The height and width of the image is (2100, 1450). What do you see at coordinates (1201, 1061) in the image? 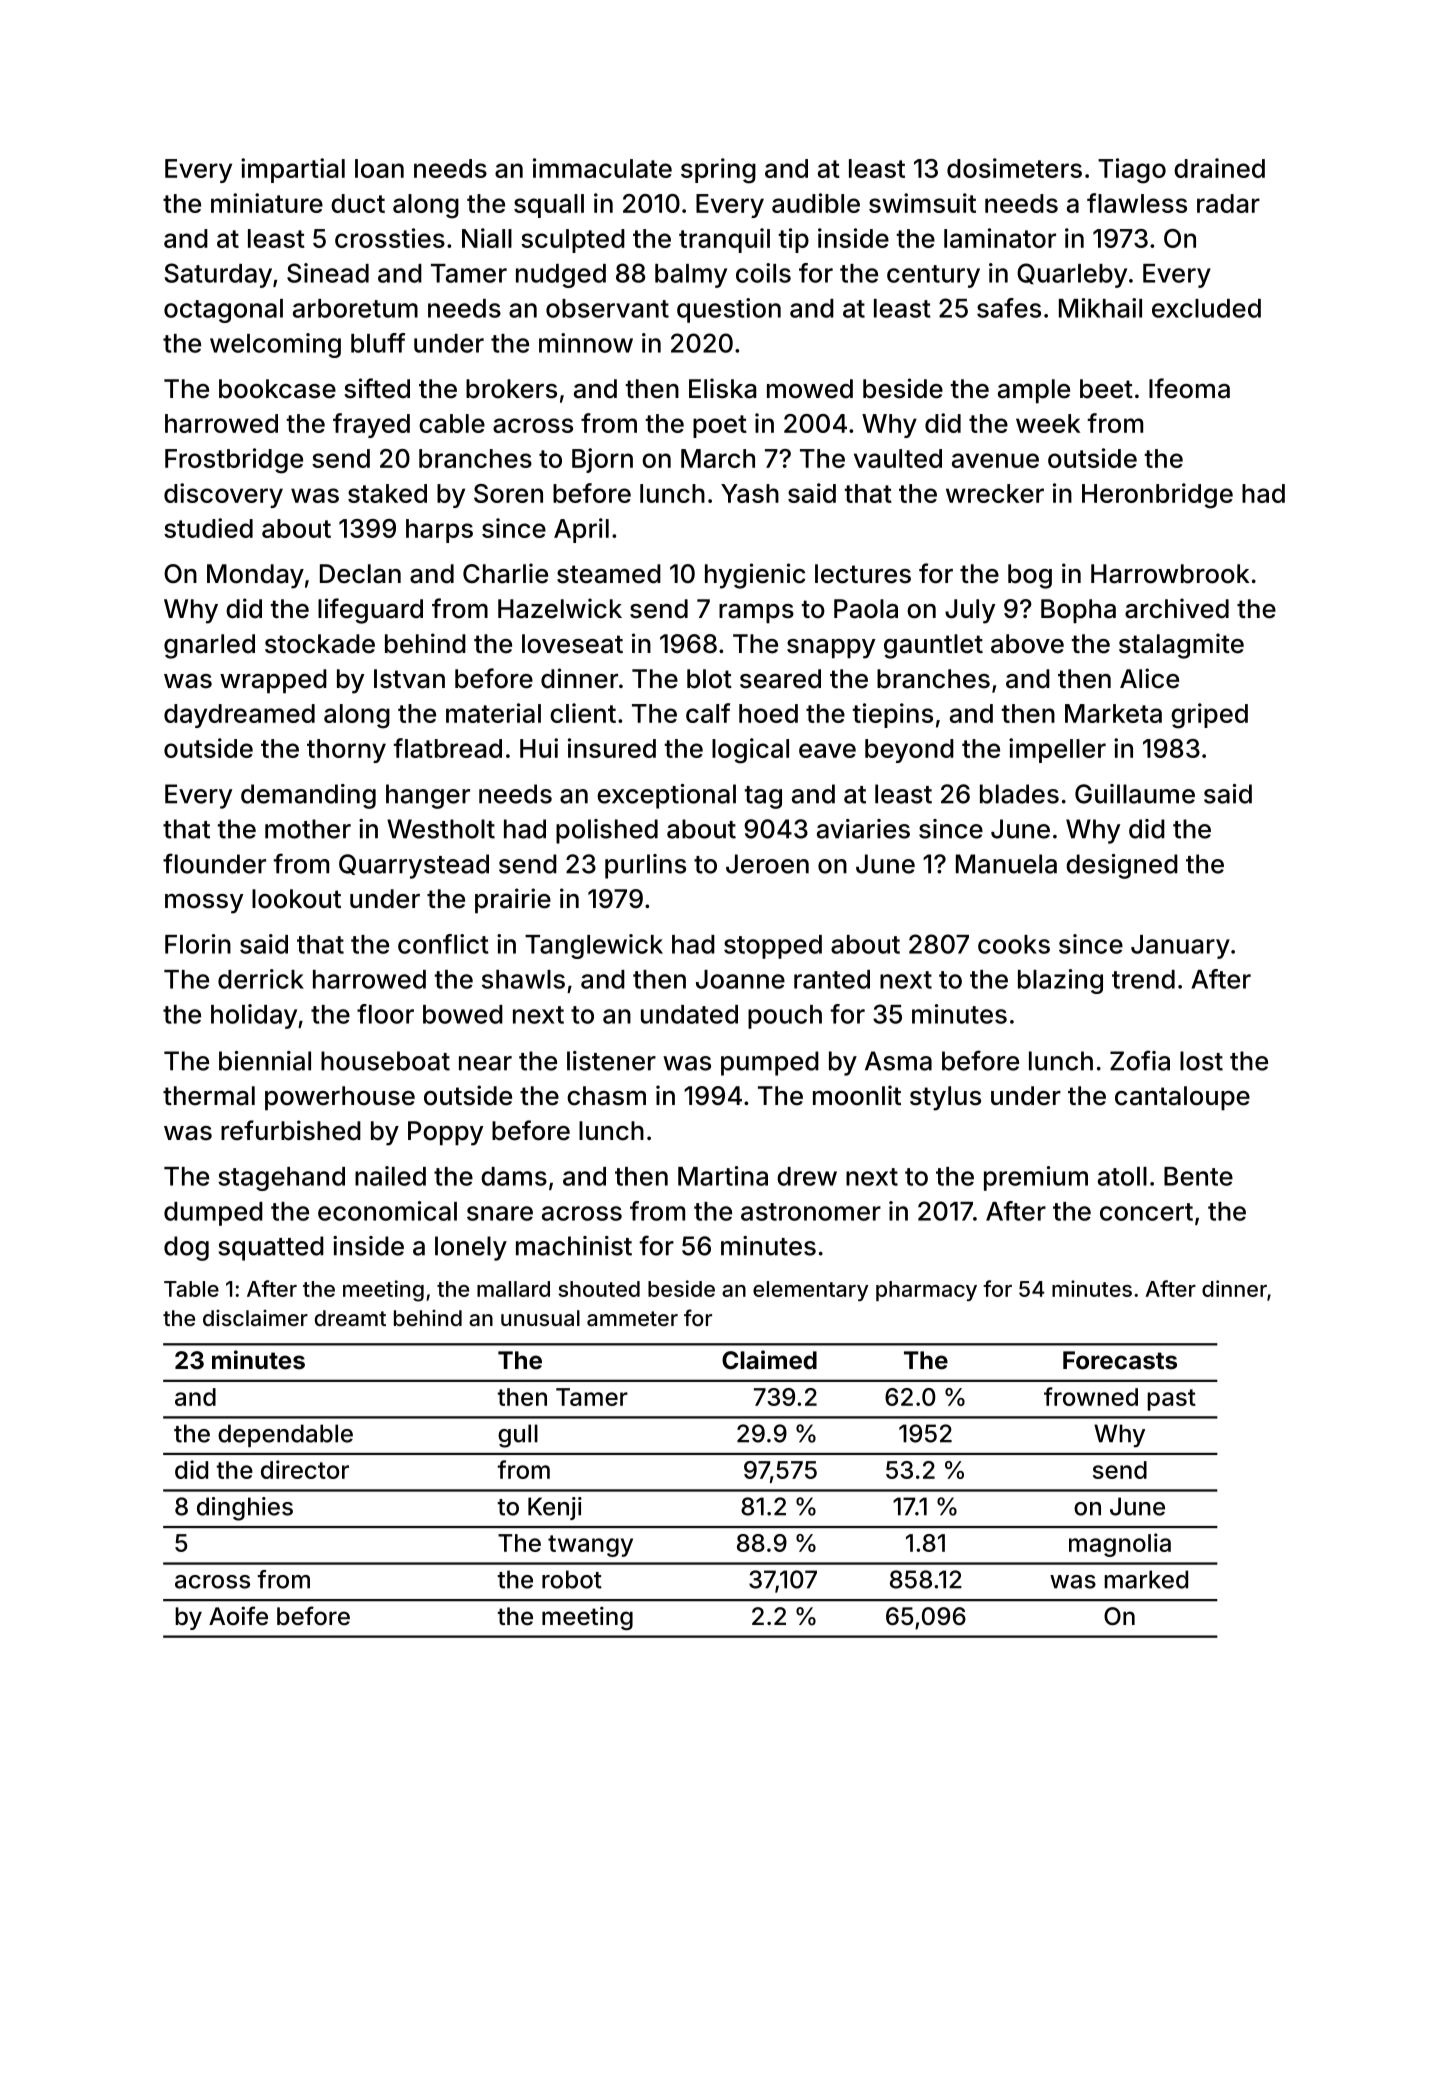
I see `lost` at bounding box center [1201, 1061].
